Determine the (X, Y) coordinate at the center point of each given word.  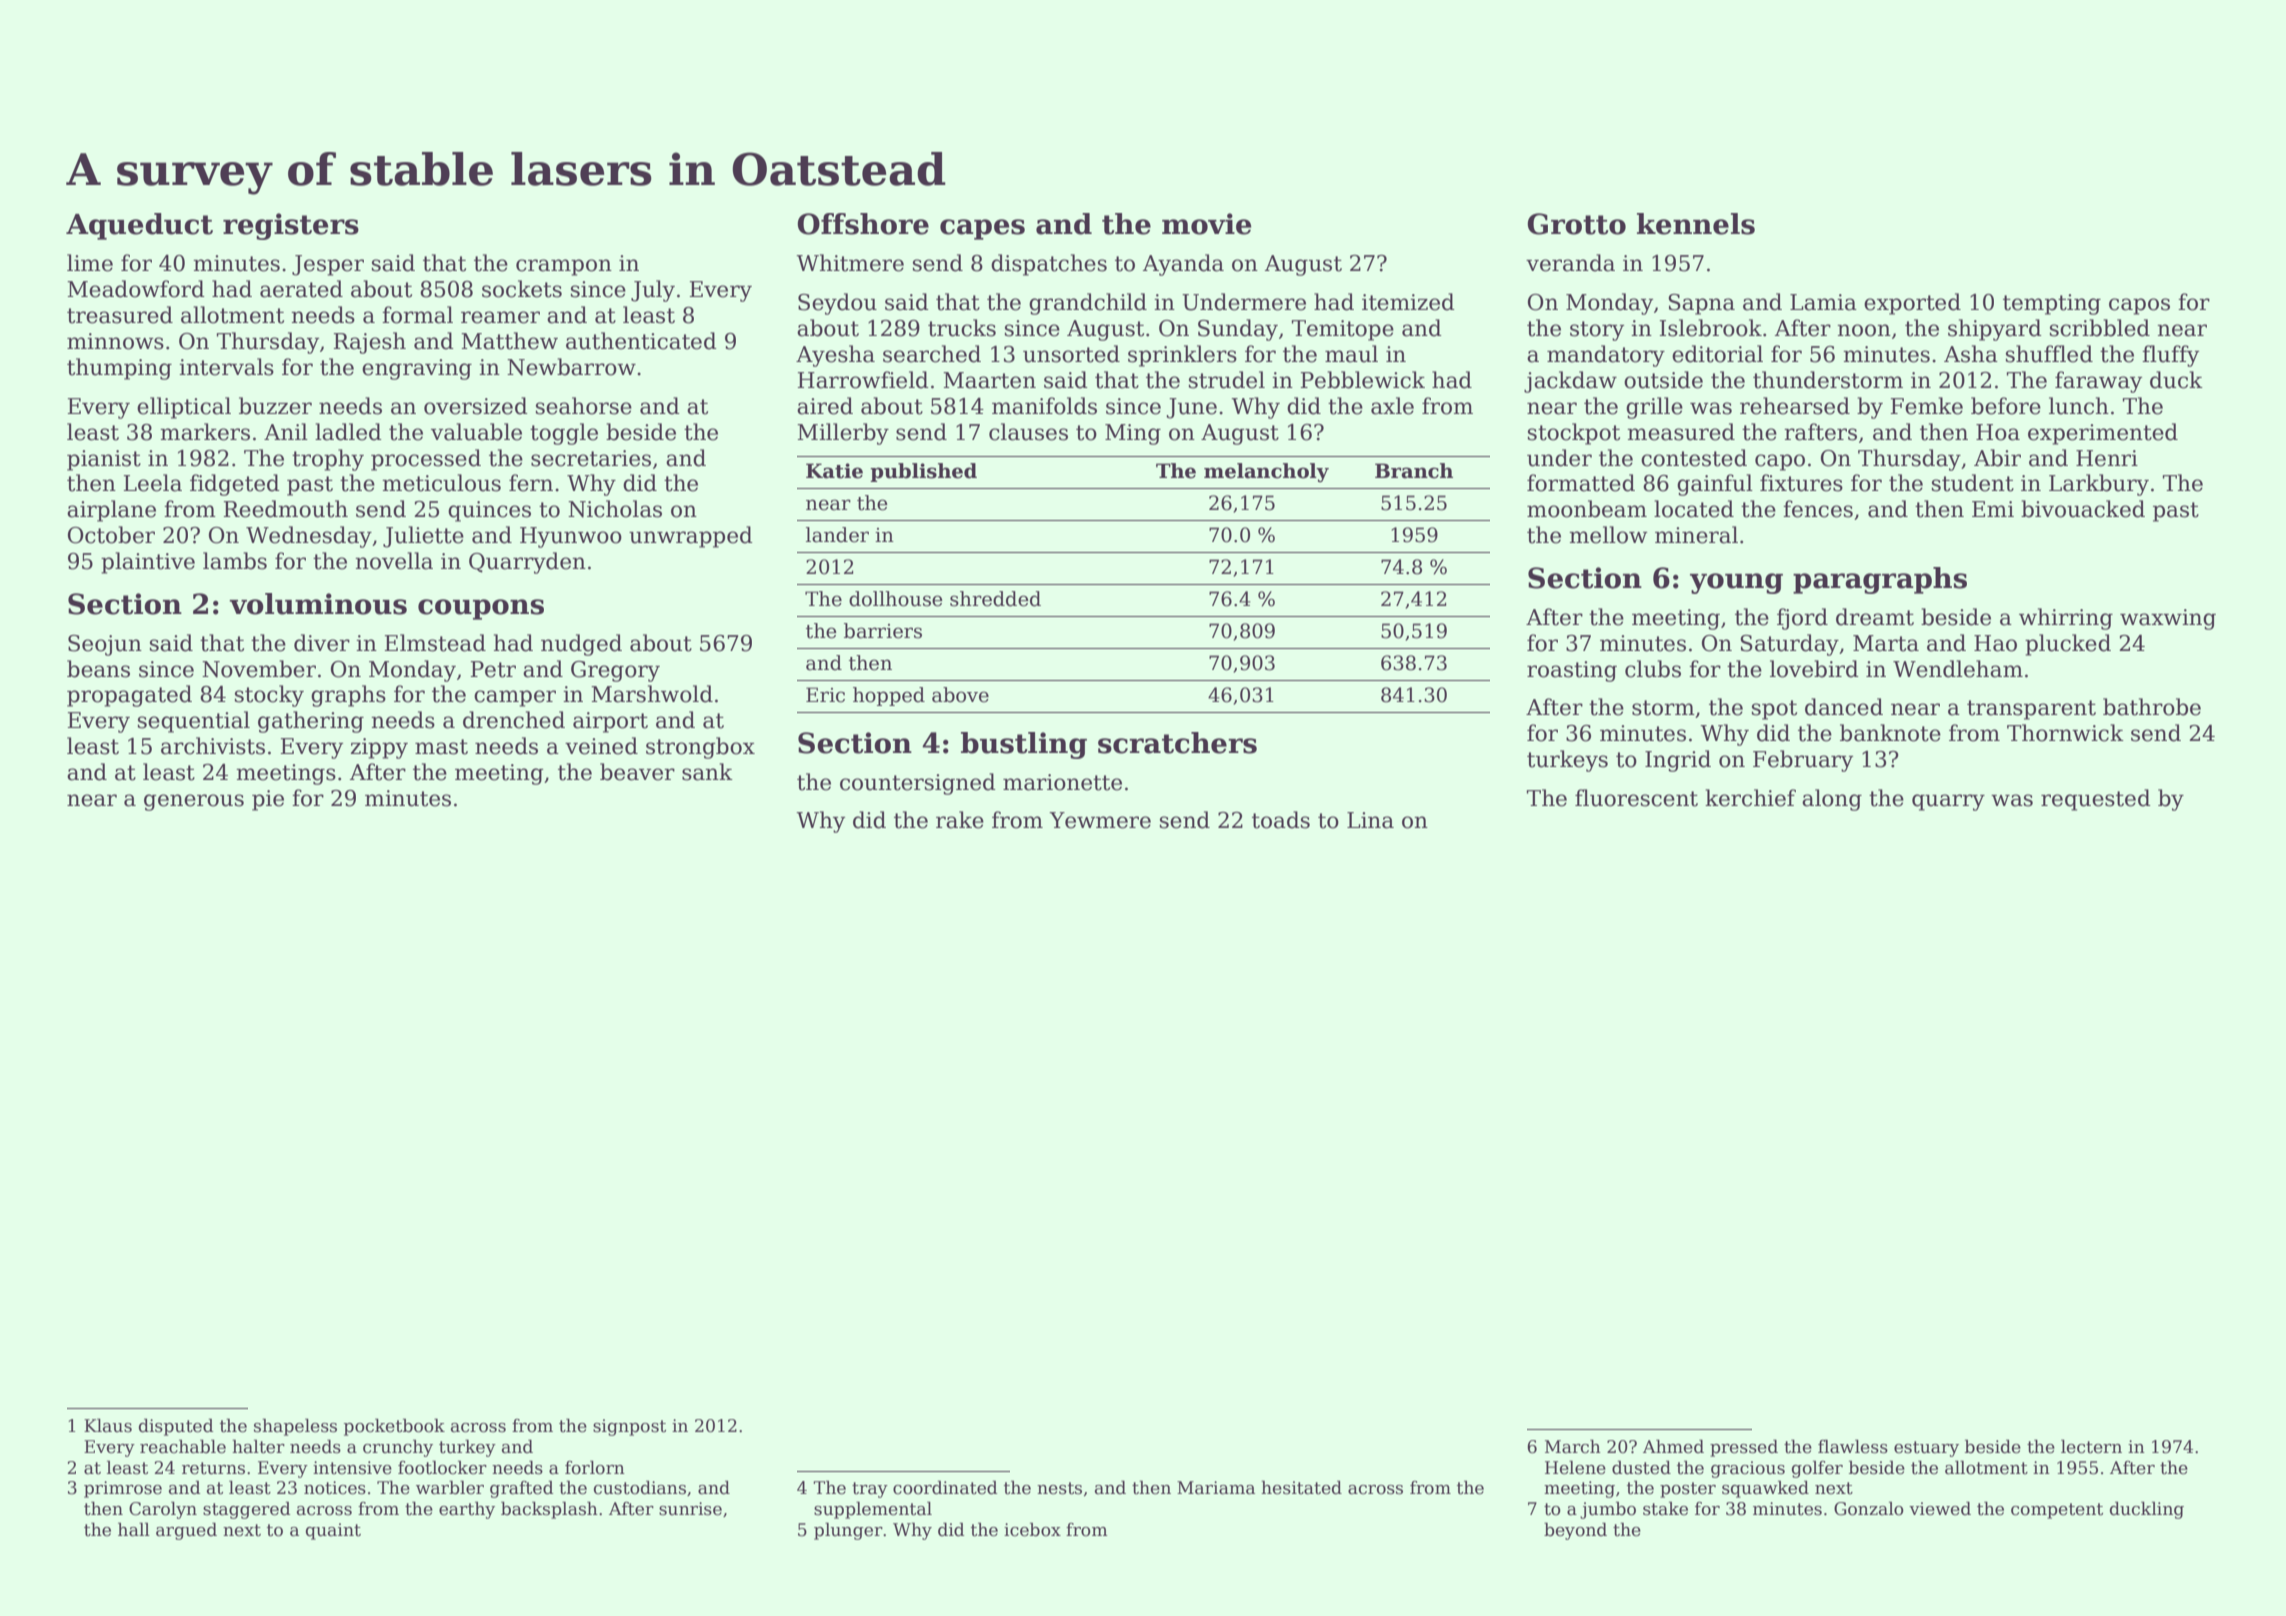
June (1191, 408)
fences (1818, 509)
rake (960, 820)
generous (194, 802)
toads (1281, 820)
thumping (119, 369)
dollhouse (896, 599)
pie (268, 800)
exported (1912, 304)
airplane (111, 511)
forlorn (595, 1467)
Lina (1370, 820)
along (1832, 800)
